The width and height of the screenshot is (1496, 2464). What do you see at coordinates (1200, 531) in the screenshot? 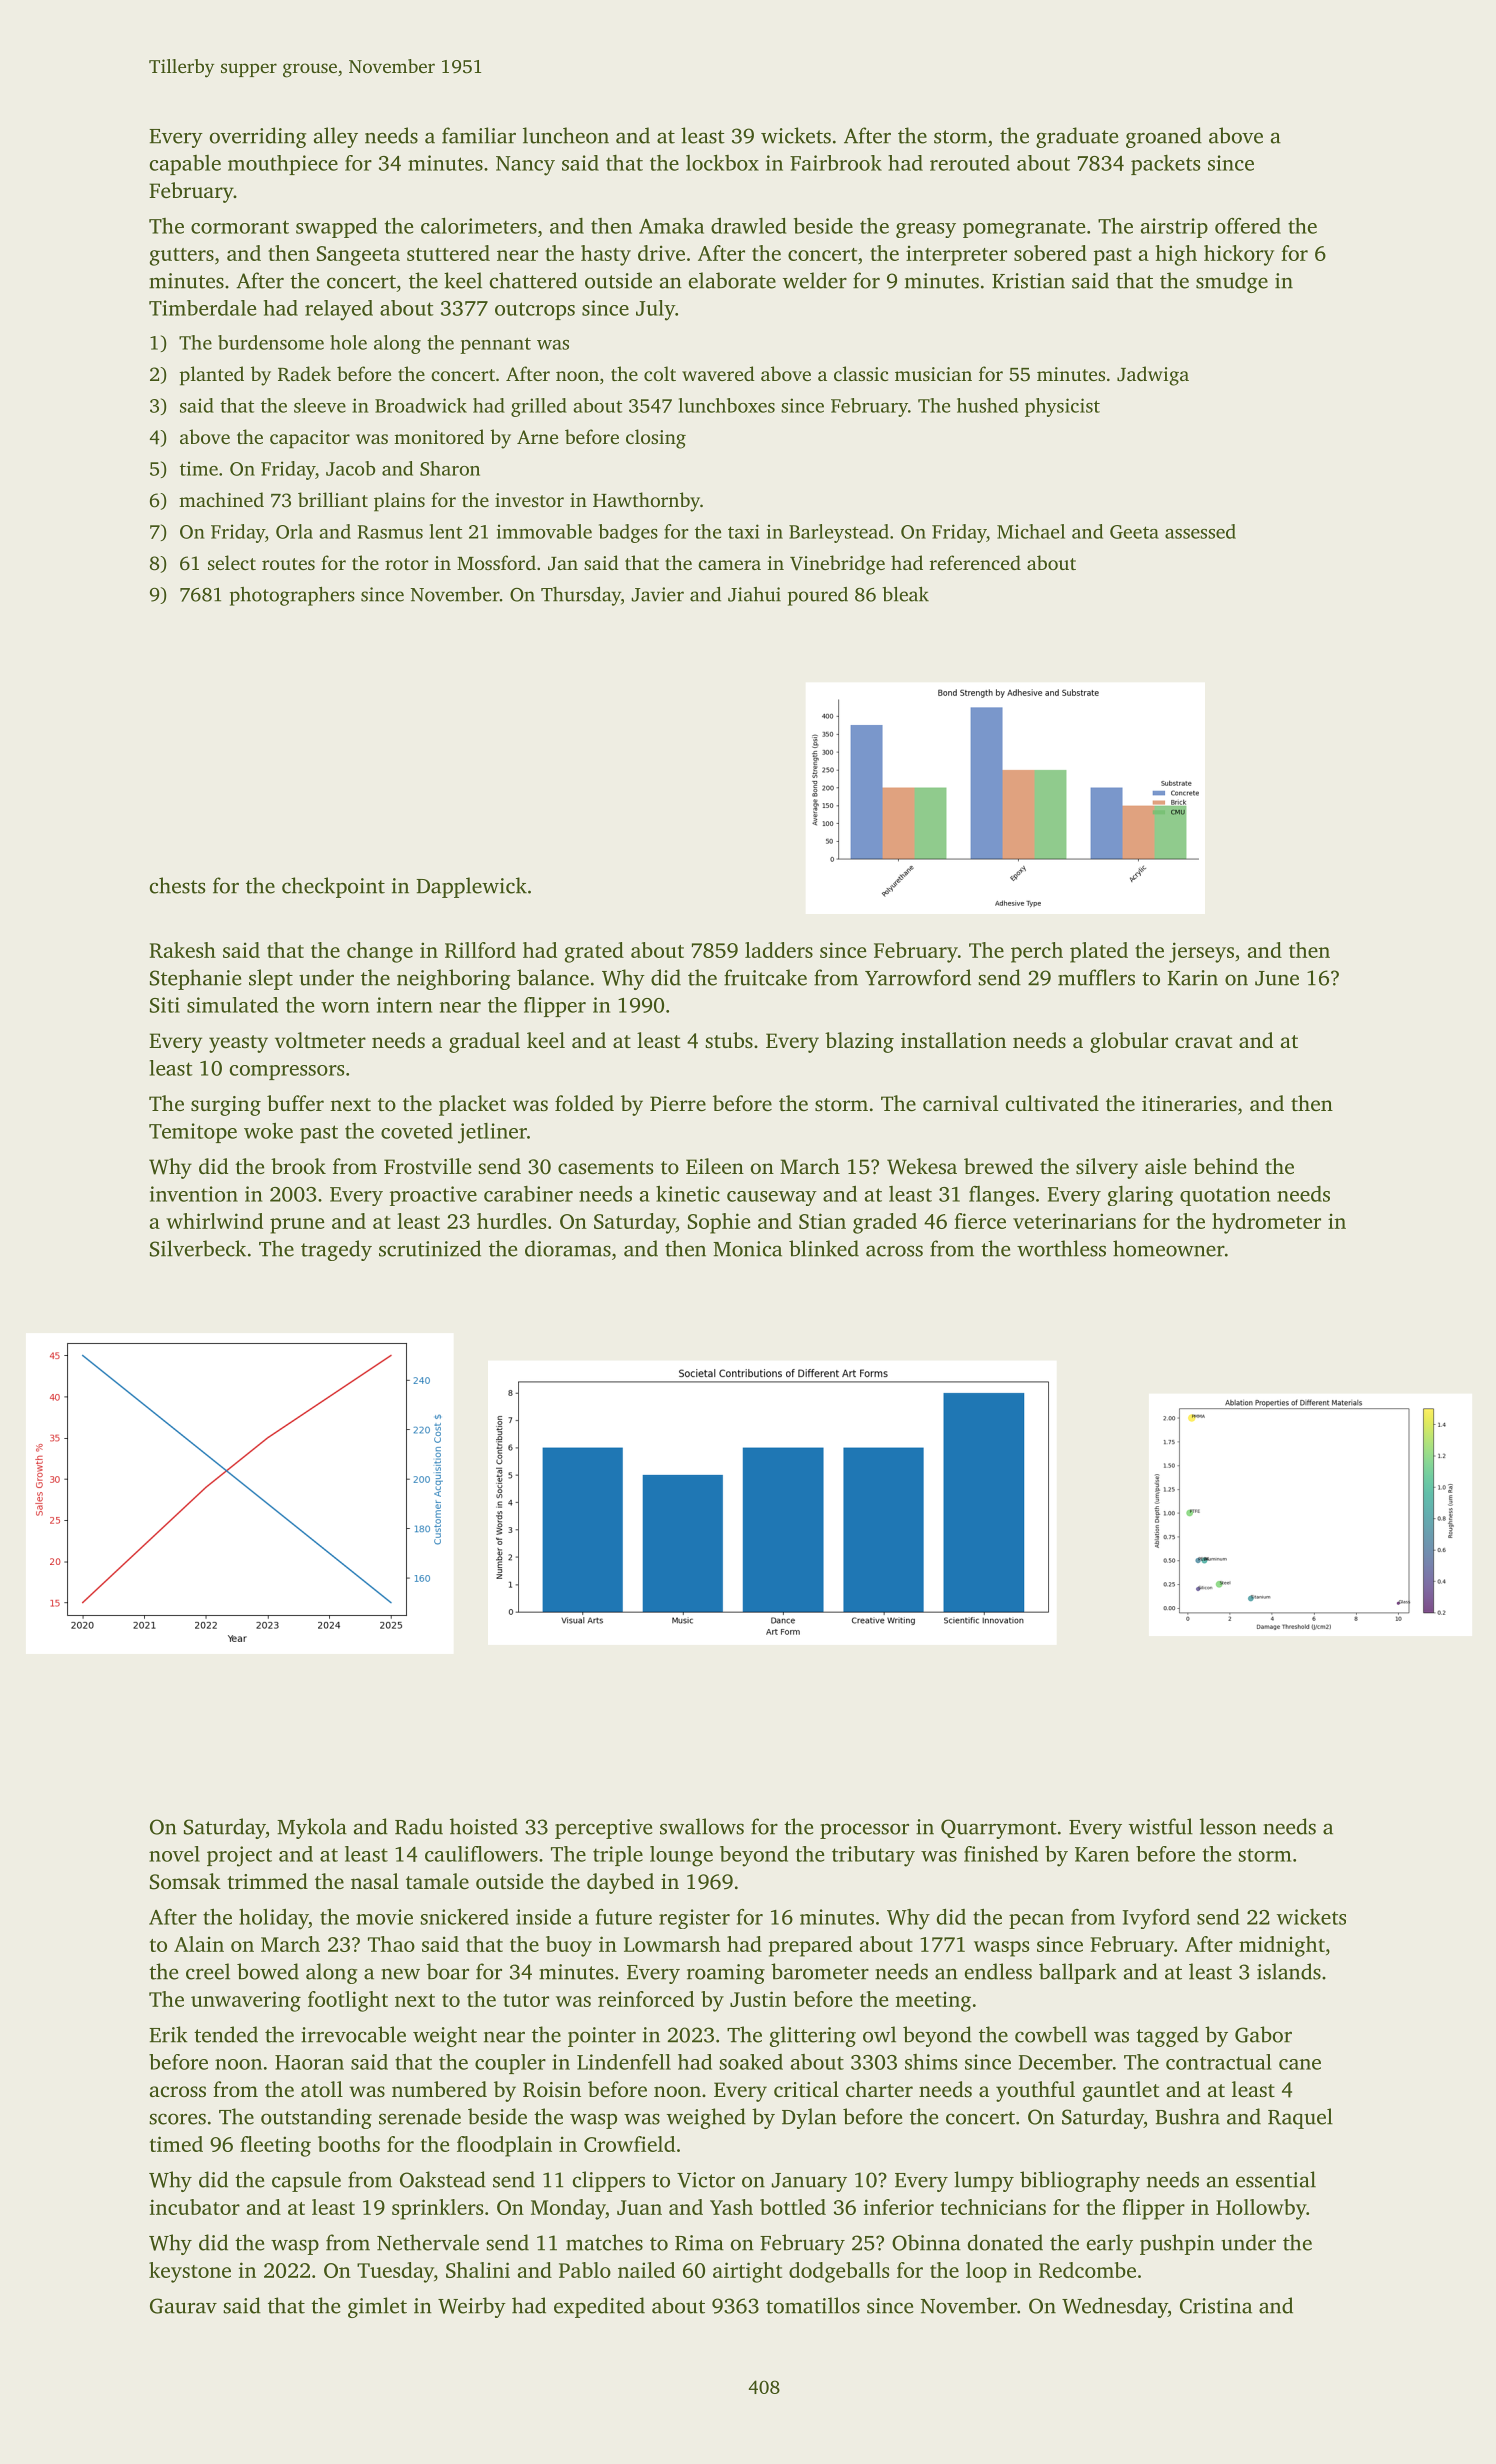
I see `assessed` at bounding box center [1200, 531].
